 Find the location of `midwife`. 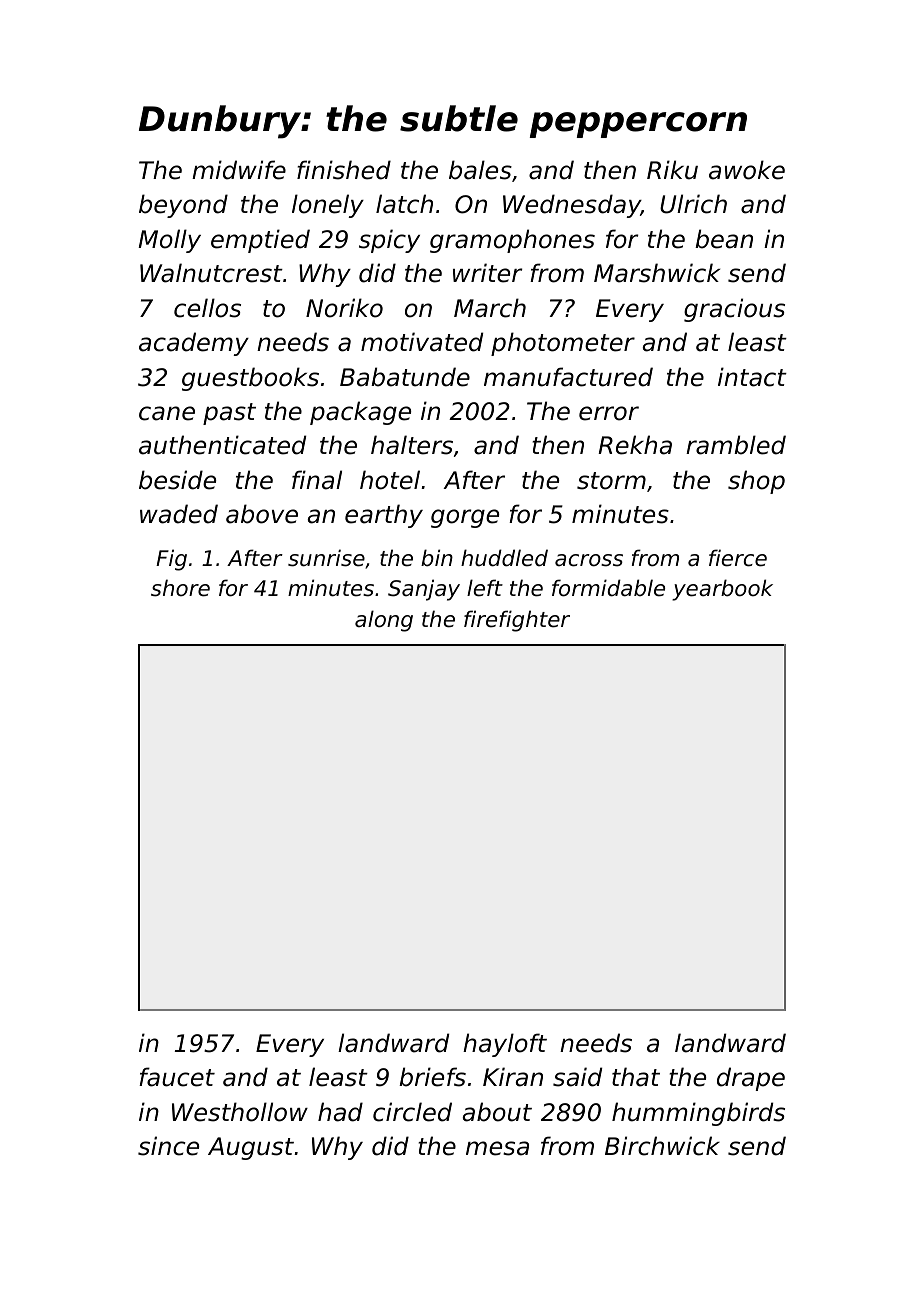

midwife is located at coordinates (239, 170).
